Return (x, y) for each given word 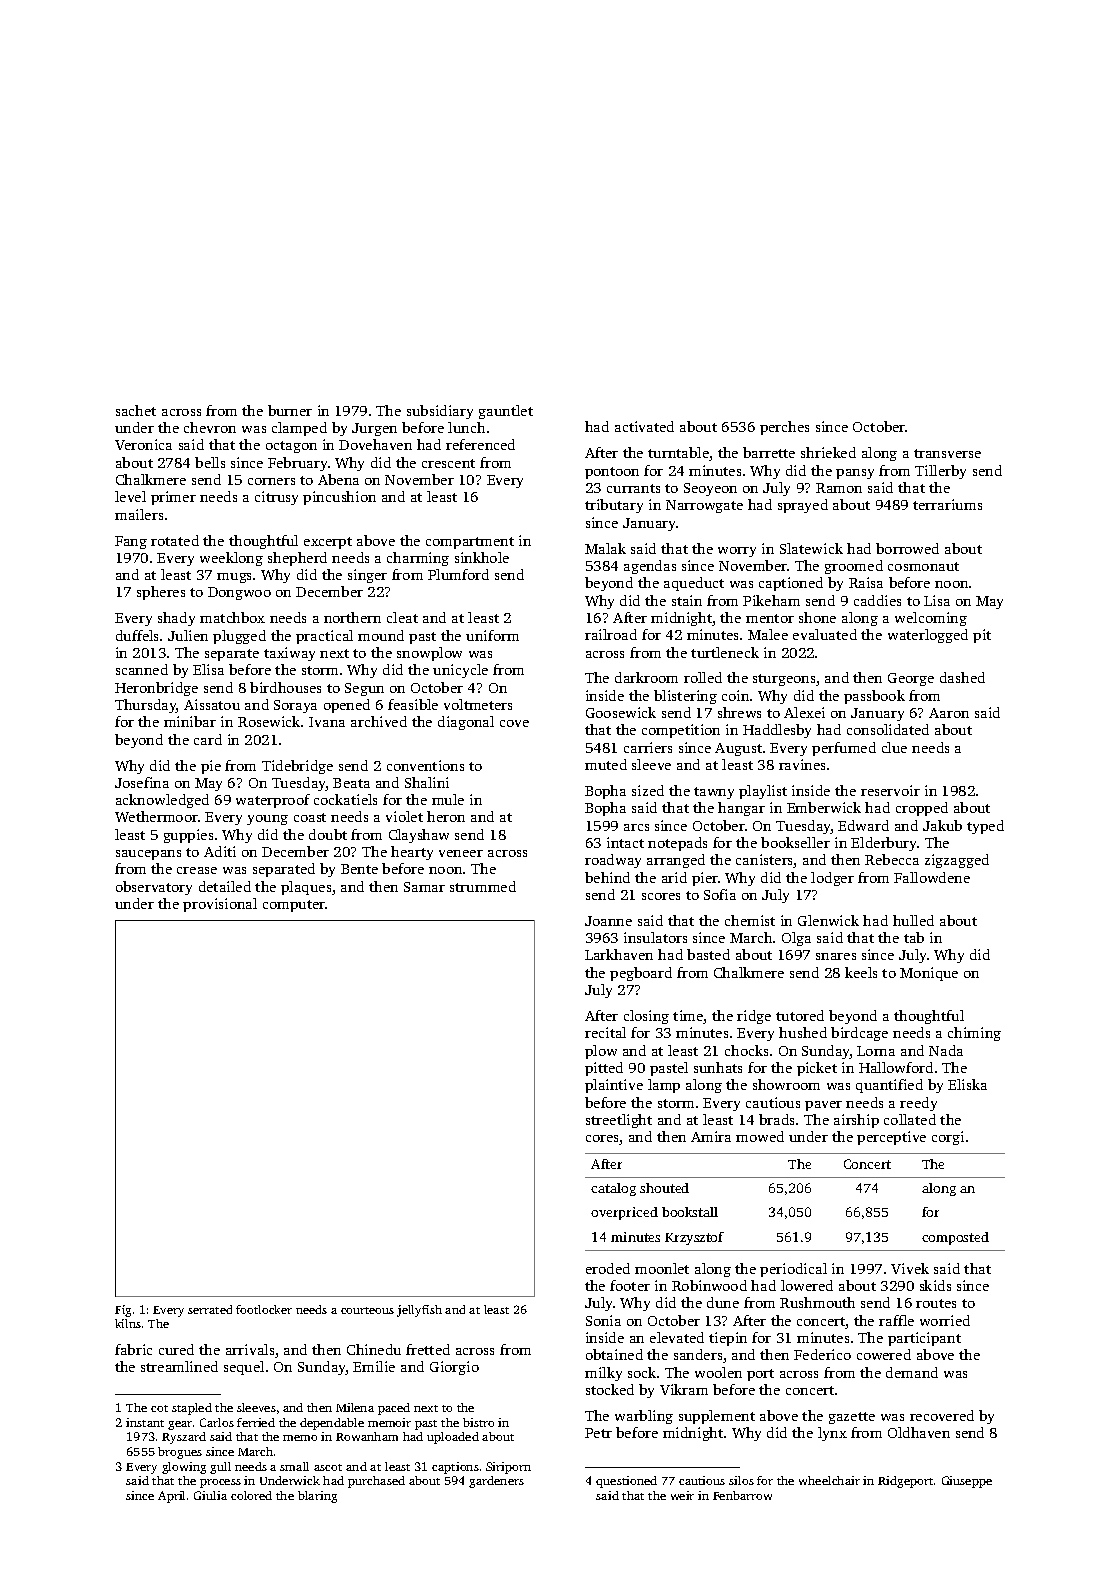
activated (644, 426)
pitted (604, 1069)
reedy (918, 1104)
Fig (123, 1311)
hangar (741, 809)
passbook (874, 697)
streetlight (619, 1121)
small (294, 1466)
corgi (948, 1138)
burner (290, 410)
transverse (947, 453)
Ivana (327, 722)
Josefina (142, 782)
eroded (608, 1268)
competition (681, 731)
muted (606, 764)
